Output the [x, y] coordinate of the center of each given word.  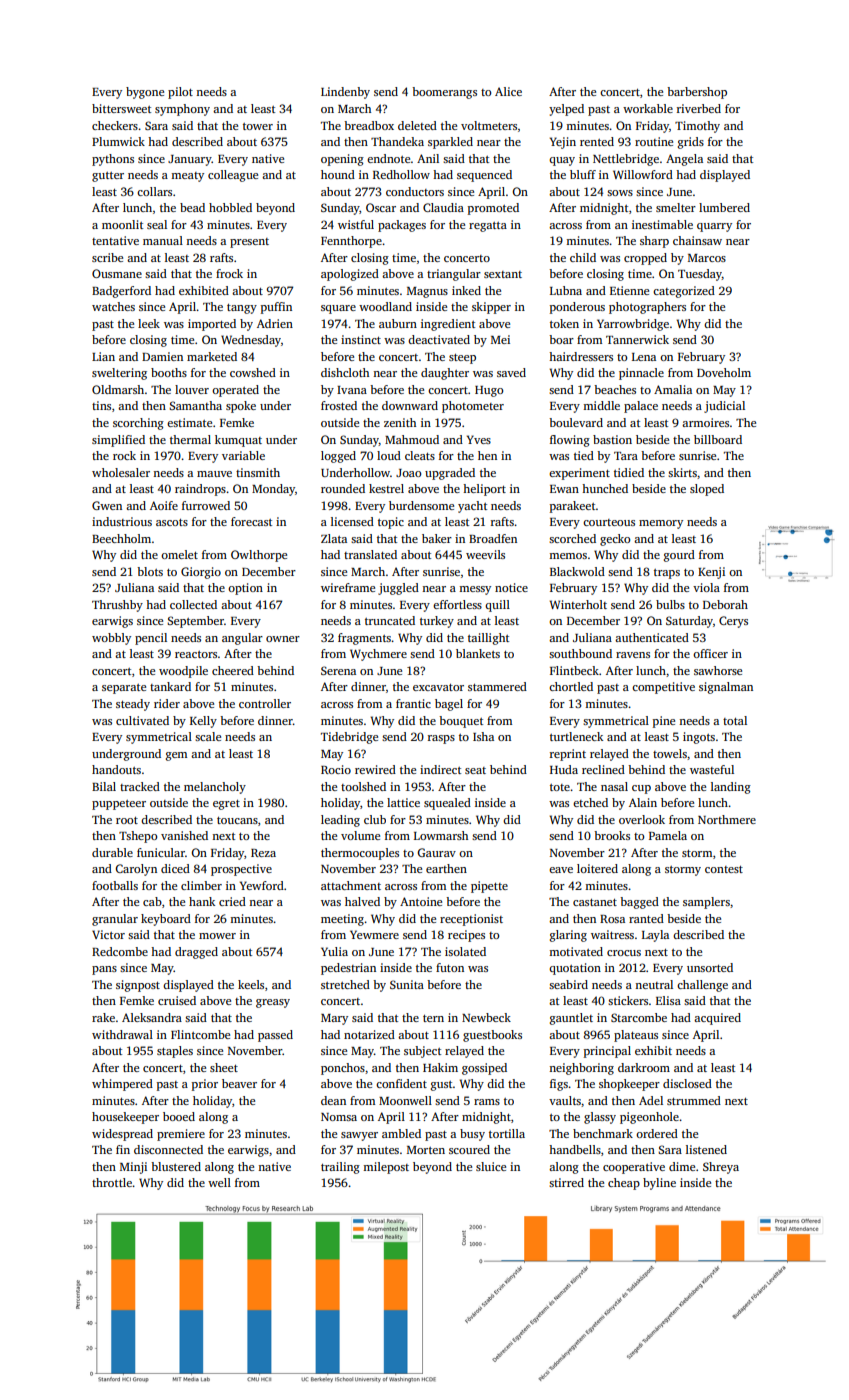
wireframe [348, 587]
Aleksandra [152, 1017]
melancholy [215, 788]
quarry [714, 227]
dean [333, 1100]
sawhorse [718, 670]
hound [338, 174]
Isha [483, 736]
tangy [242, 309]
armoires [705, 422]
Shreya [721, 1168]
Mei [500, 339]
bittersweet [121, 108]
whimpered [122, 1085]
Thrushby [117, 606]
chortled [571, 686]
